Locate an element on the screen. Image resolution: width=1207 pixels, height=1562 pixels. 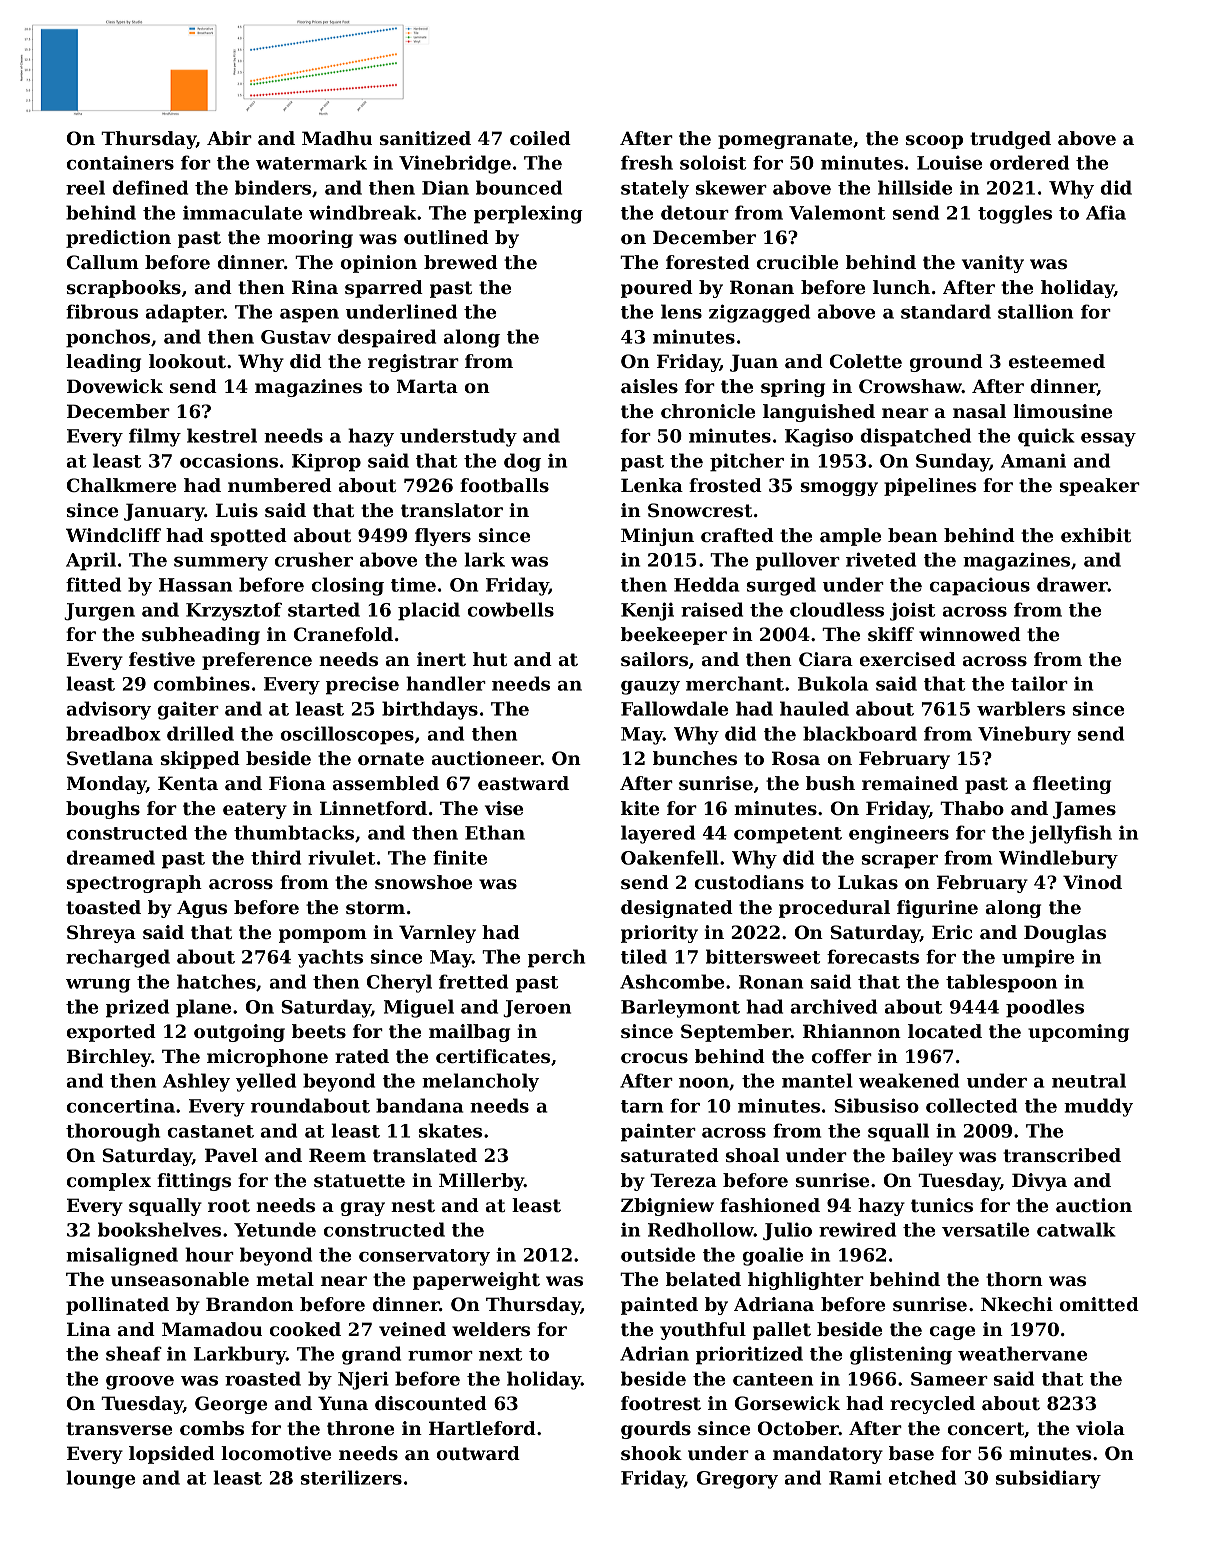
omitted is located at coordinates (1099, 1304).
